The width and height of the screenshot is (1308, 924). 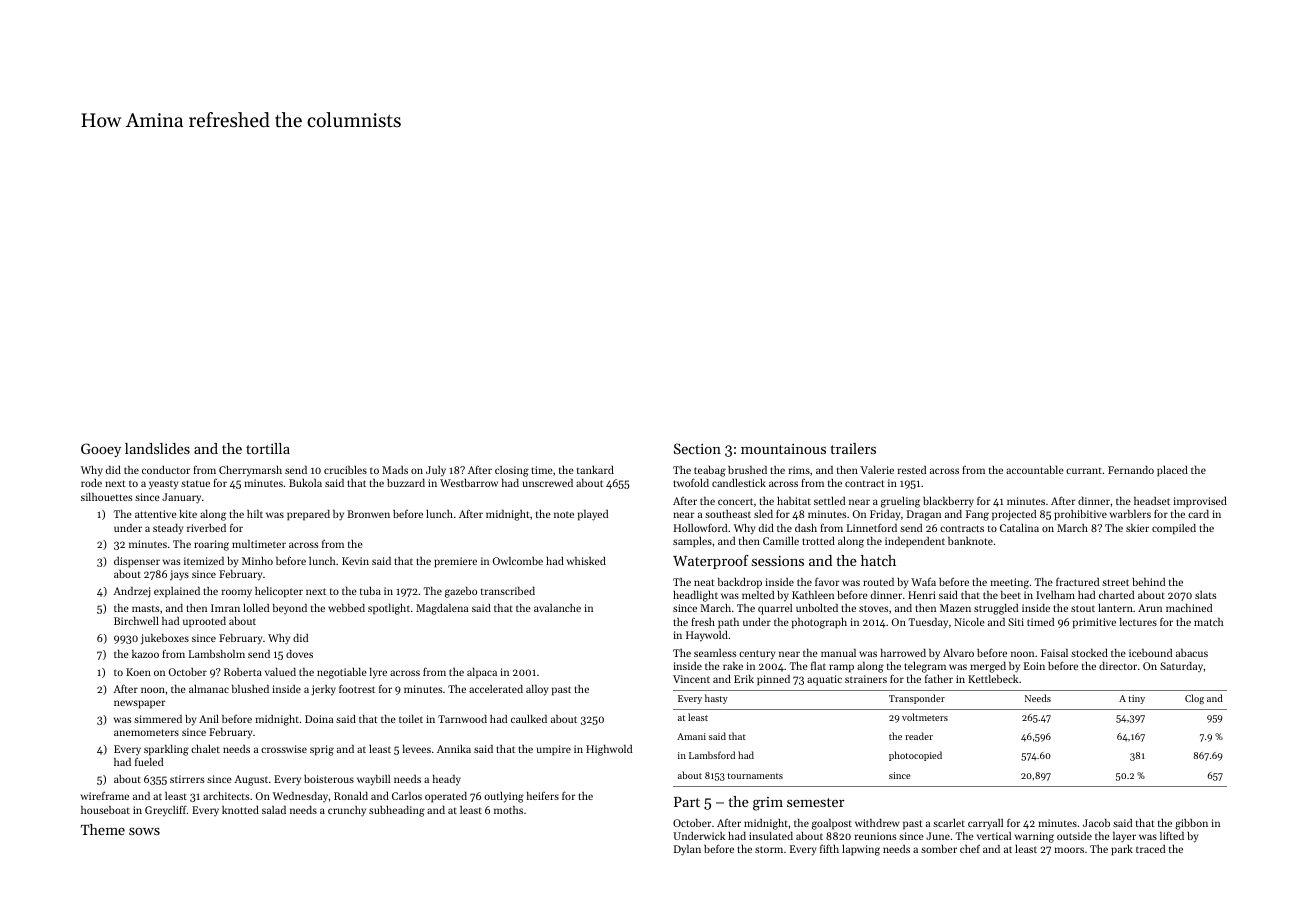 What do you see at coordinates (1172, 471) in the screenshot?
I see `placed` at bounding box center [1172, 471].
